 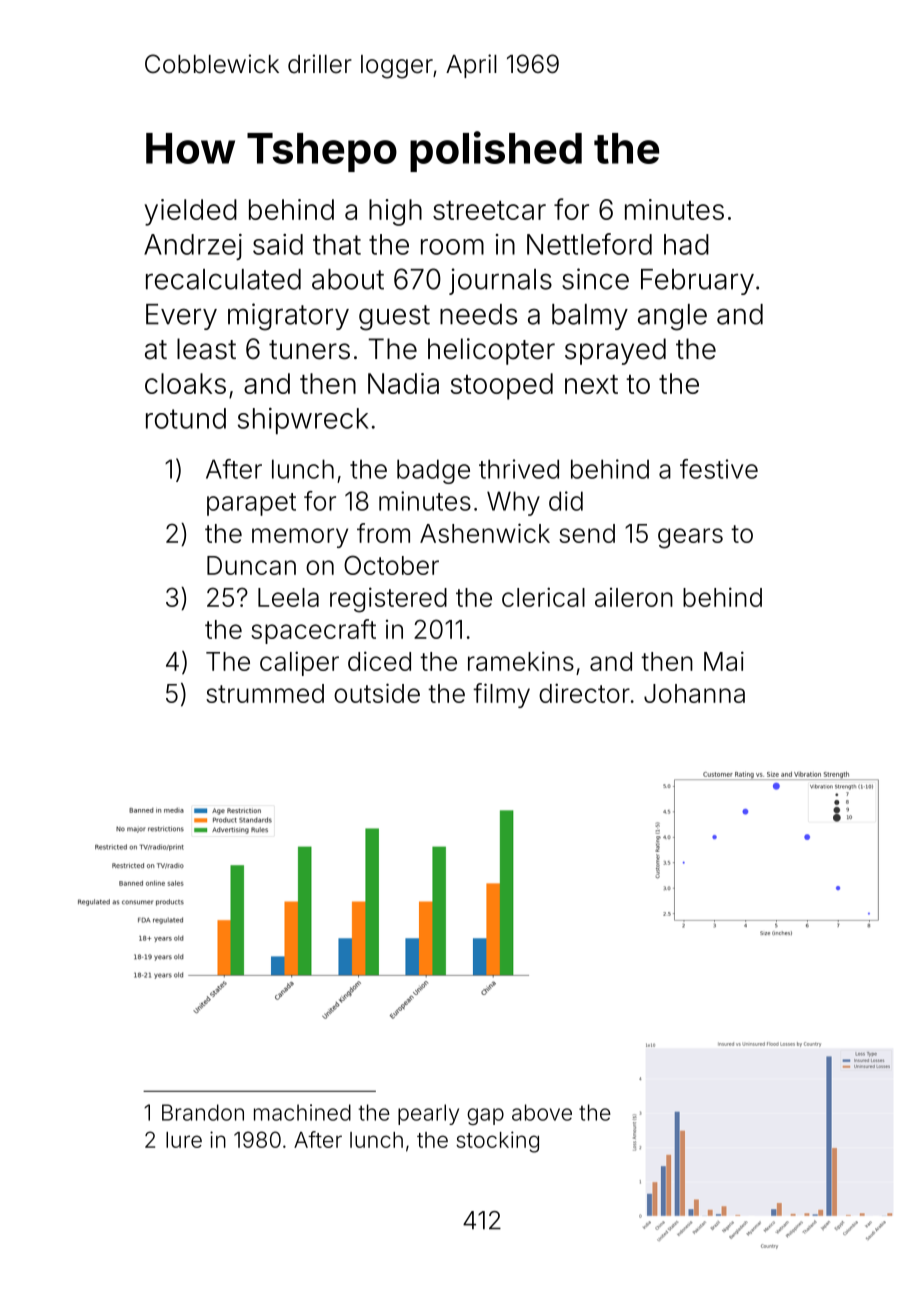 I want to click on Every, so click(x=181, y=317).
